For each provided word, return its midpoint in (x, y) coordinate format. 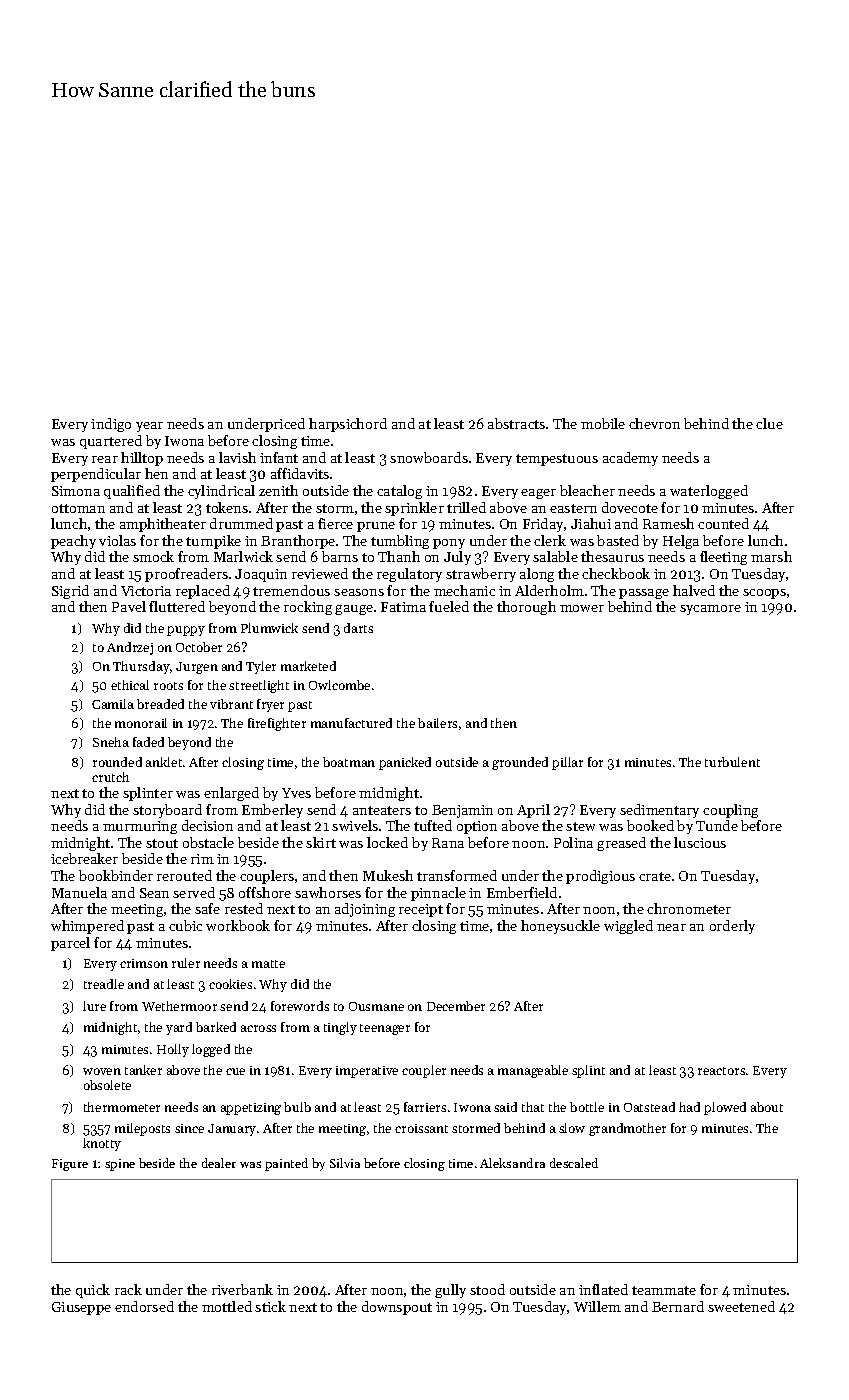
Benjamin (462, 811)
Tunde (717, 825)
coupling (730, 811)
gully (450, 1291)
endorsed (144, 1306)
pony (449, 544)
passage (644, 594)
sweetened (741, 1306)
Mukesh (388, 875)
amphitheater (163, 525)
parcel (70, 944)
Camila (113, 704)
